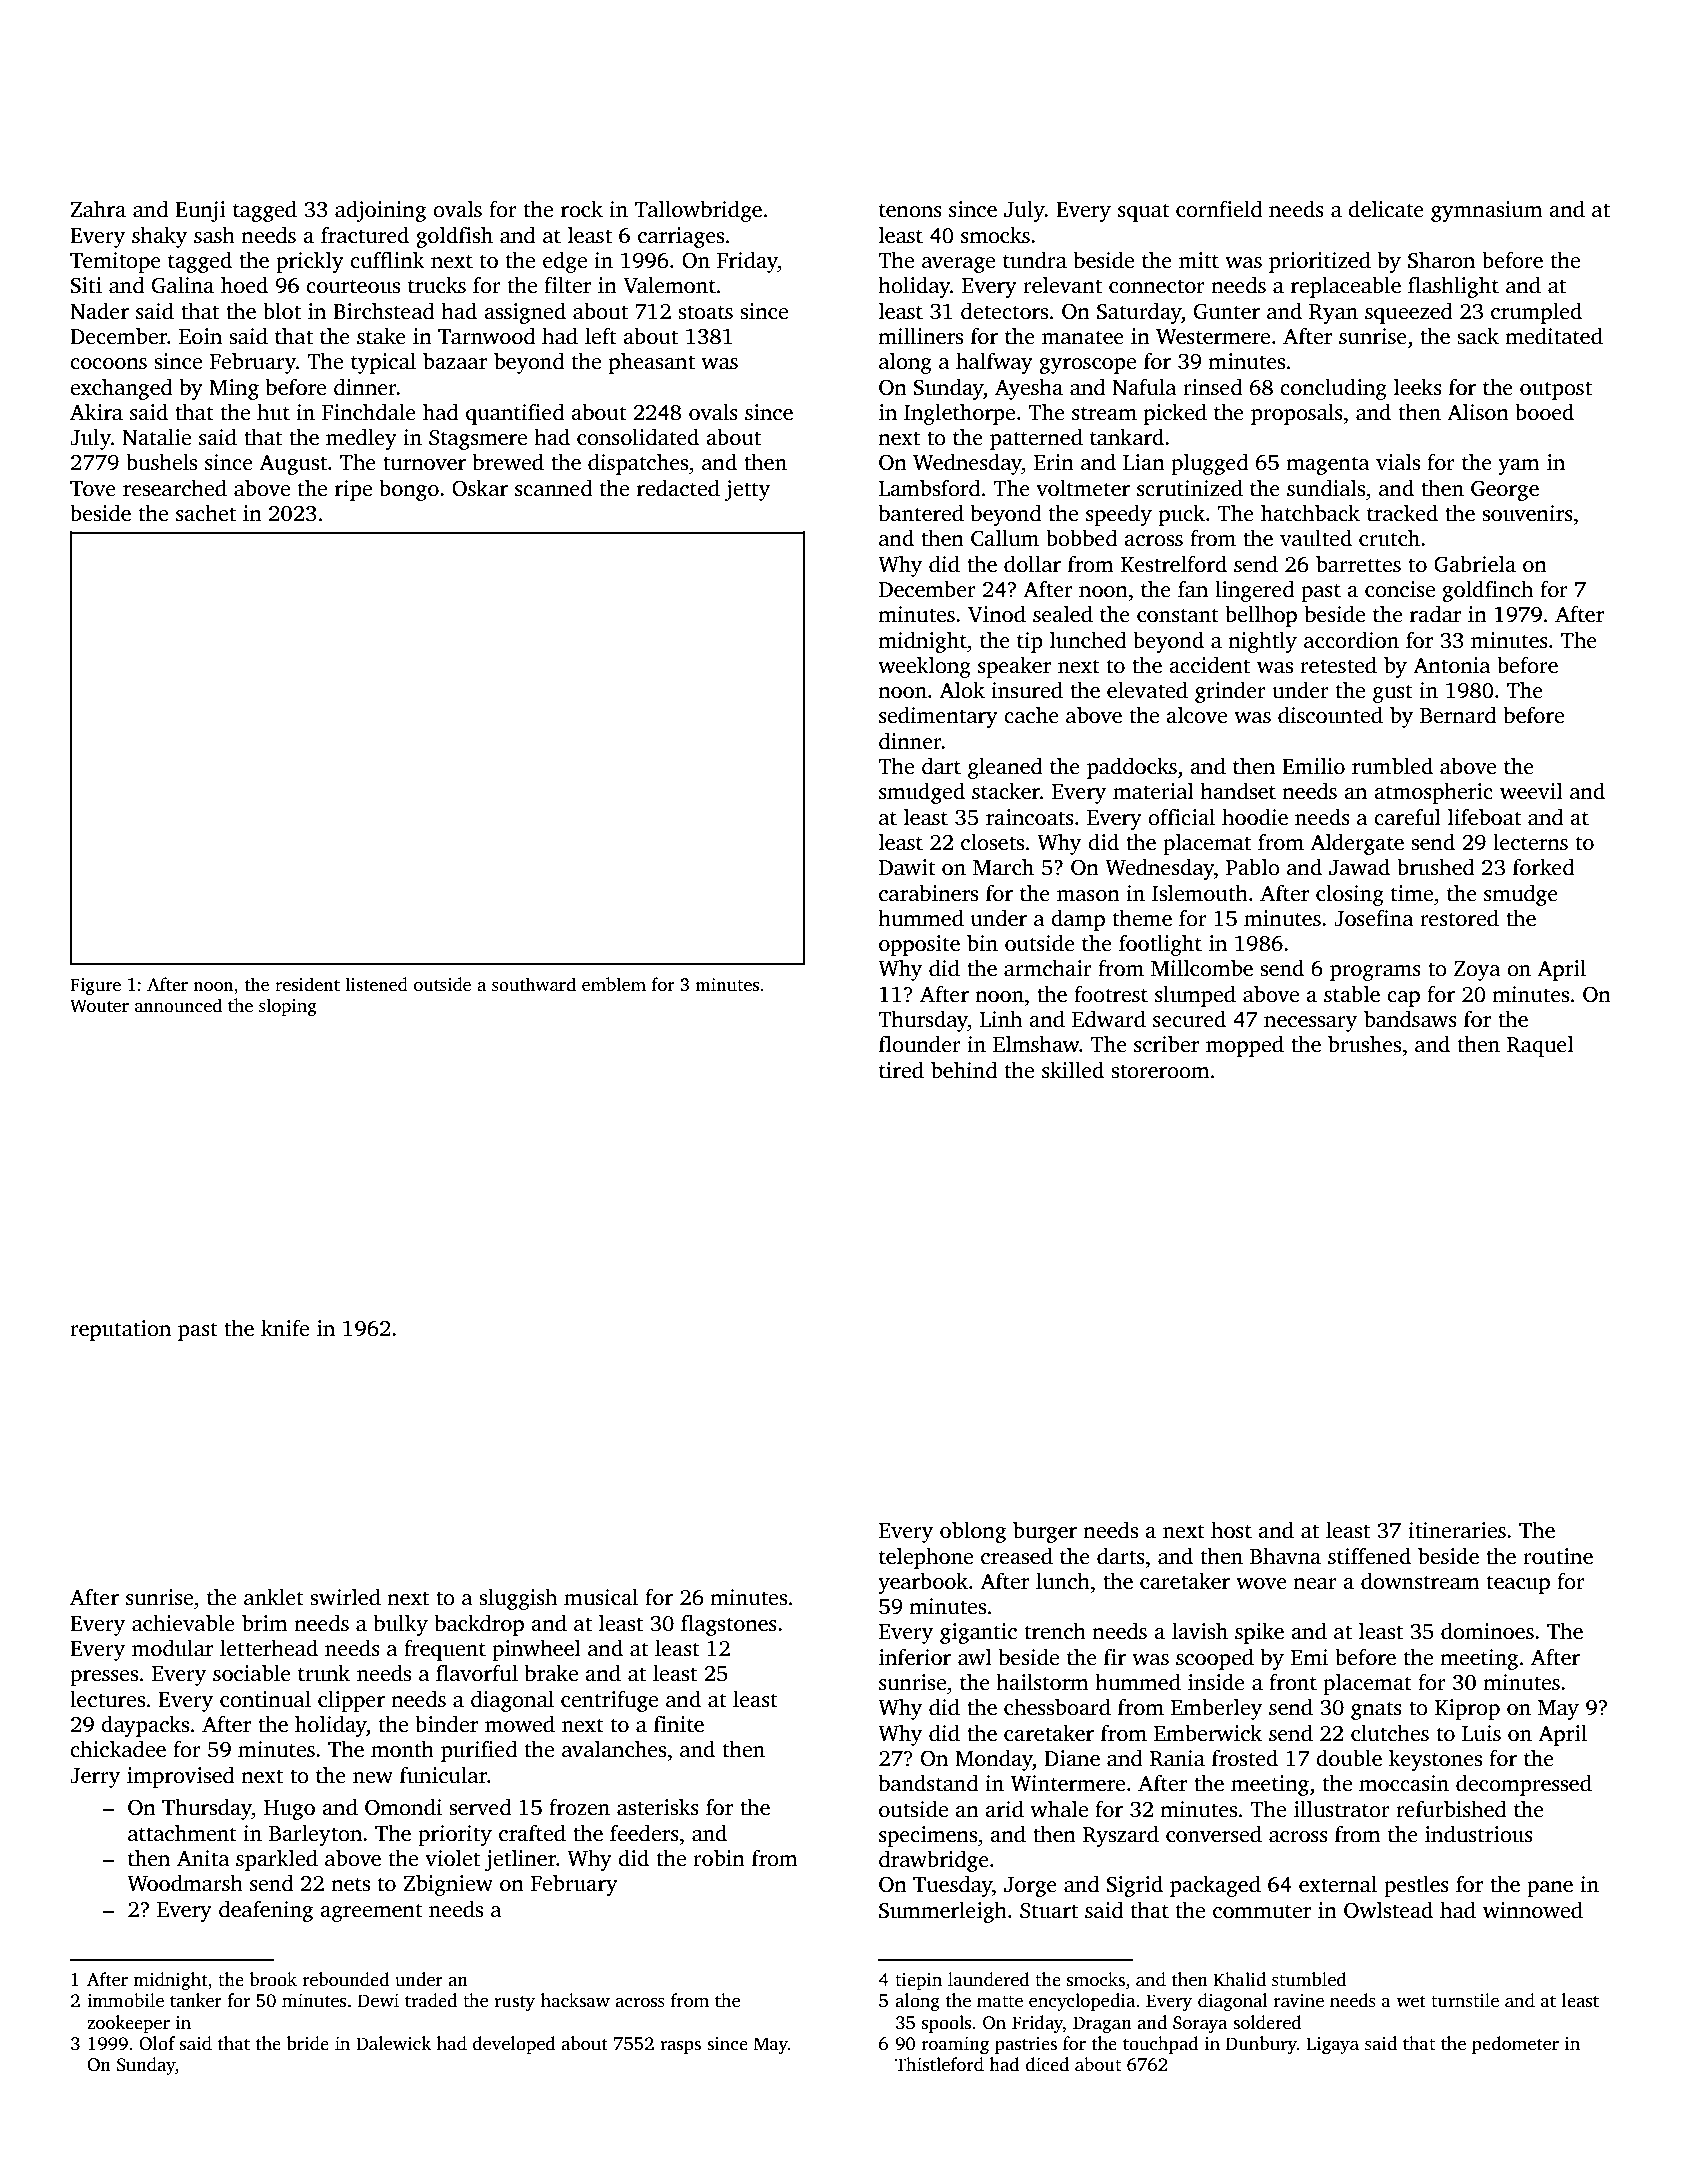  What do you see at coordinates (1261, 2045) in the document?
I see `Dunbury` at bounding box center [1261, 2045].
